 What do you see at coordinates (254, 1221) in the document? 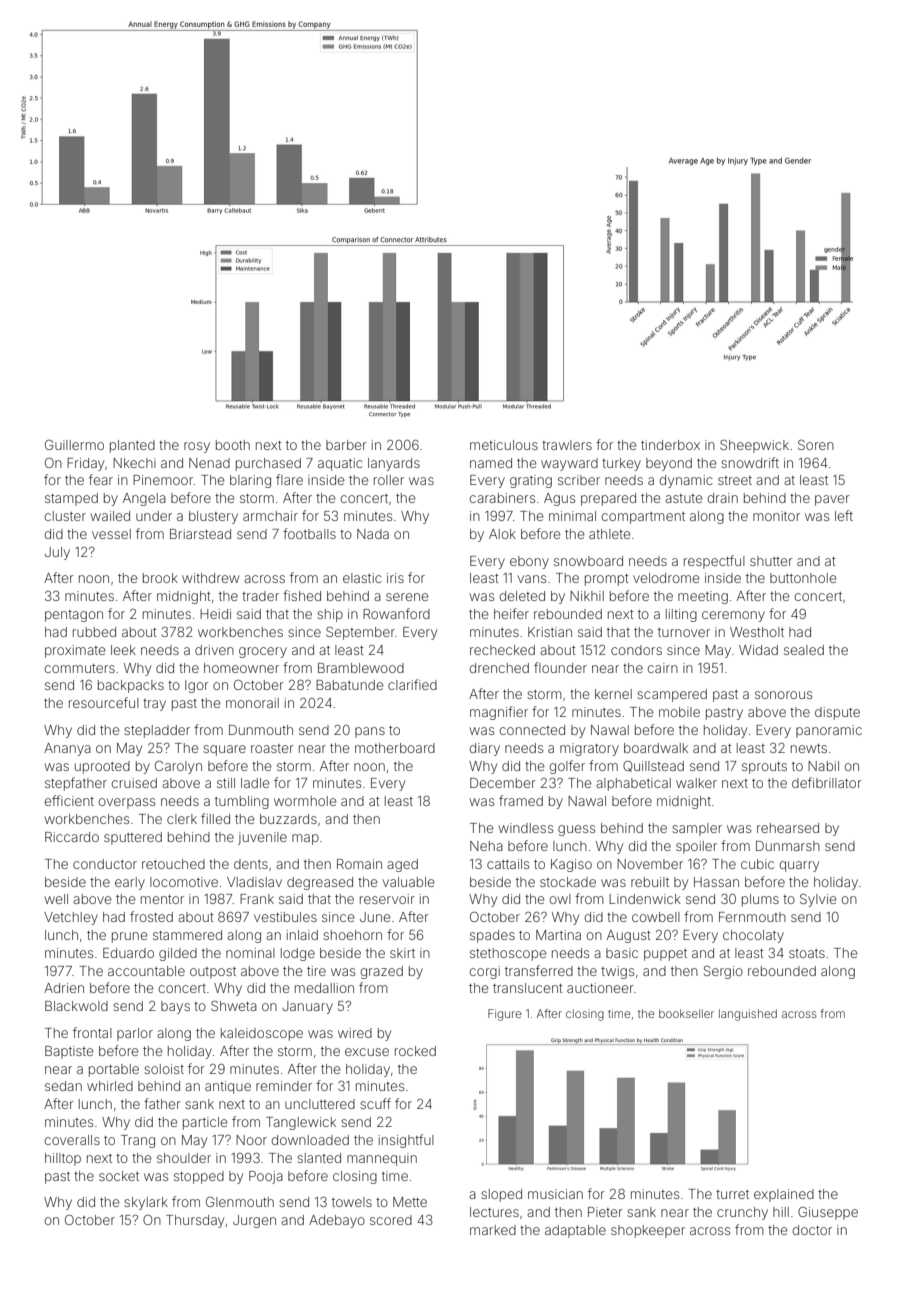
I see `Jurgen` at bounding box center [254, 1221].
